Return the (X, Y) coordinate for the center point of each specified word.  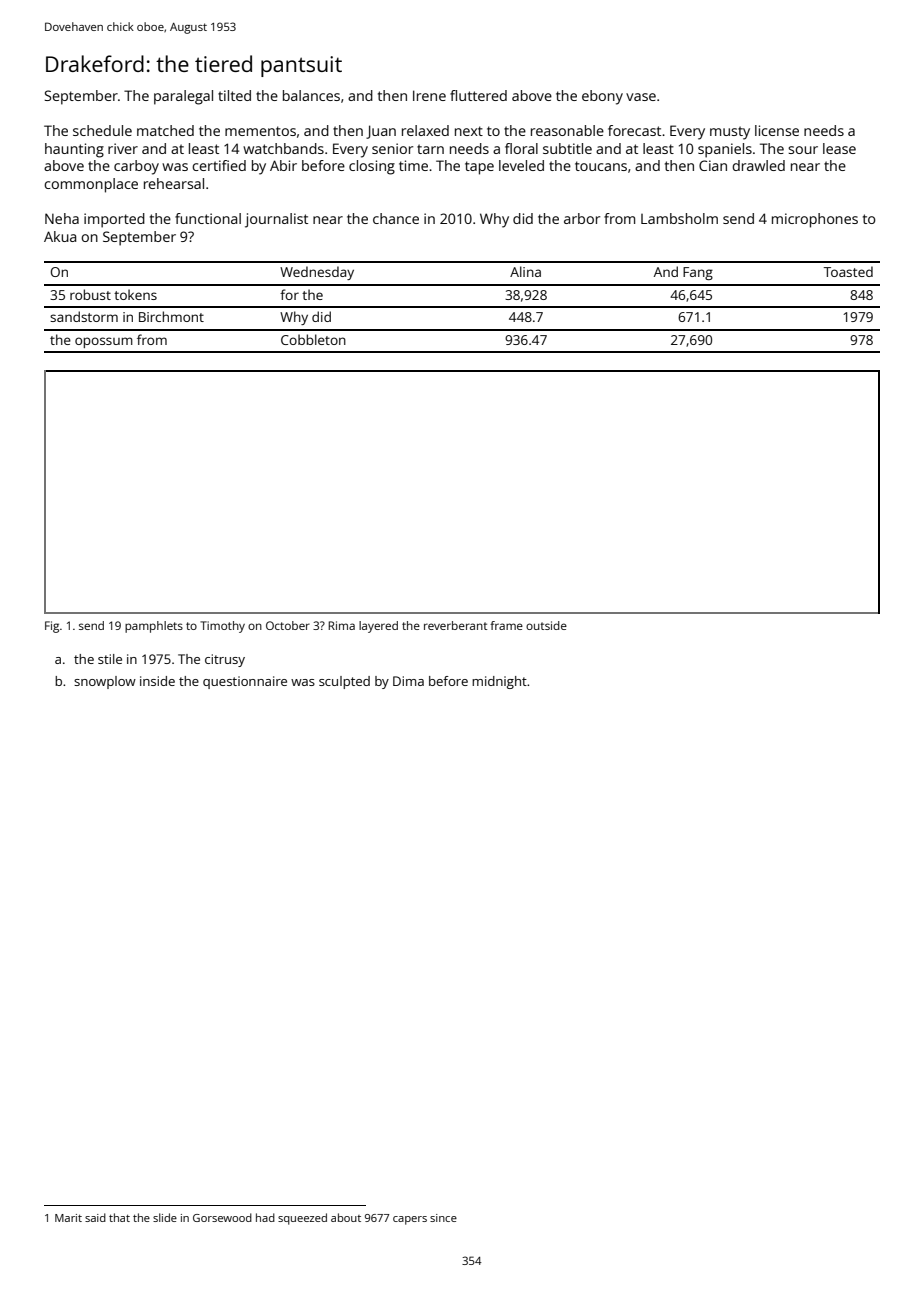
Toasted (848, 271)
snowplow (105, 682)
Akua (60, 236)
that (119, 1217)
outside (546, 625)
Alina (525, 271)
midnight (499, 682)
